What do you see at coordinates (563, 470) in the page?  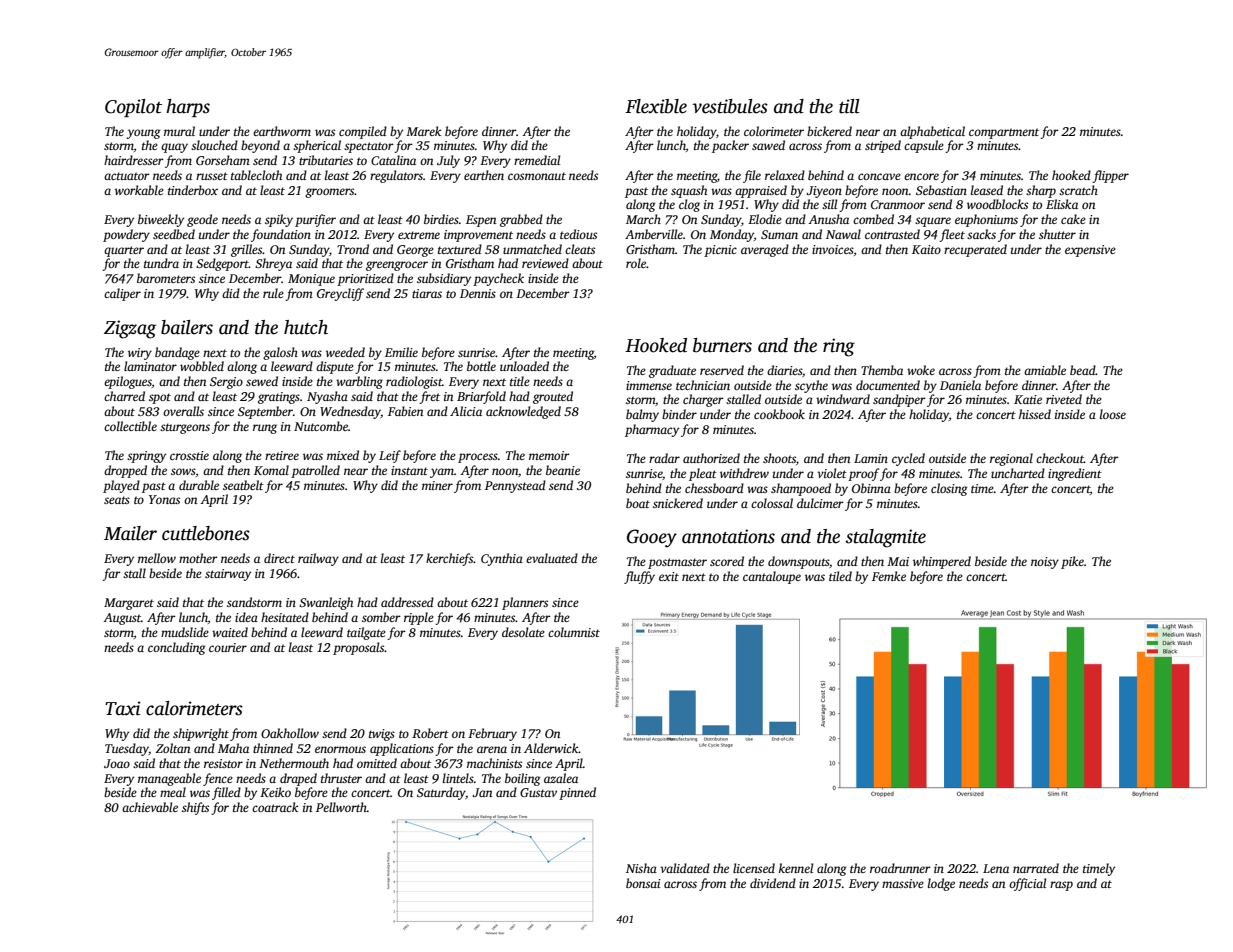 I see `beanie` at bounding box center [563, 470].
